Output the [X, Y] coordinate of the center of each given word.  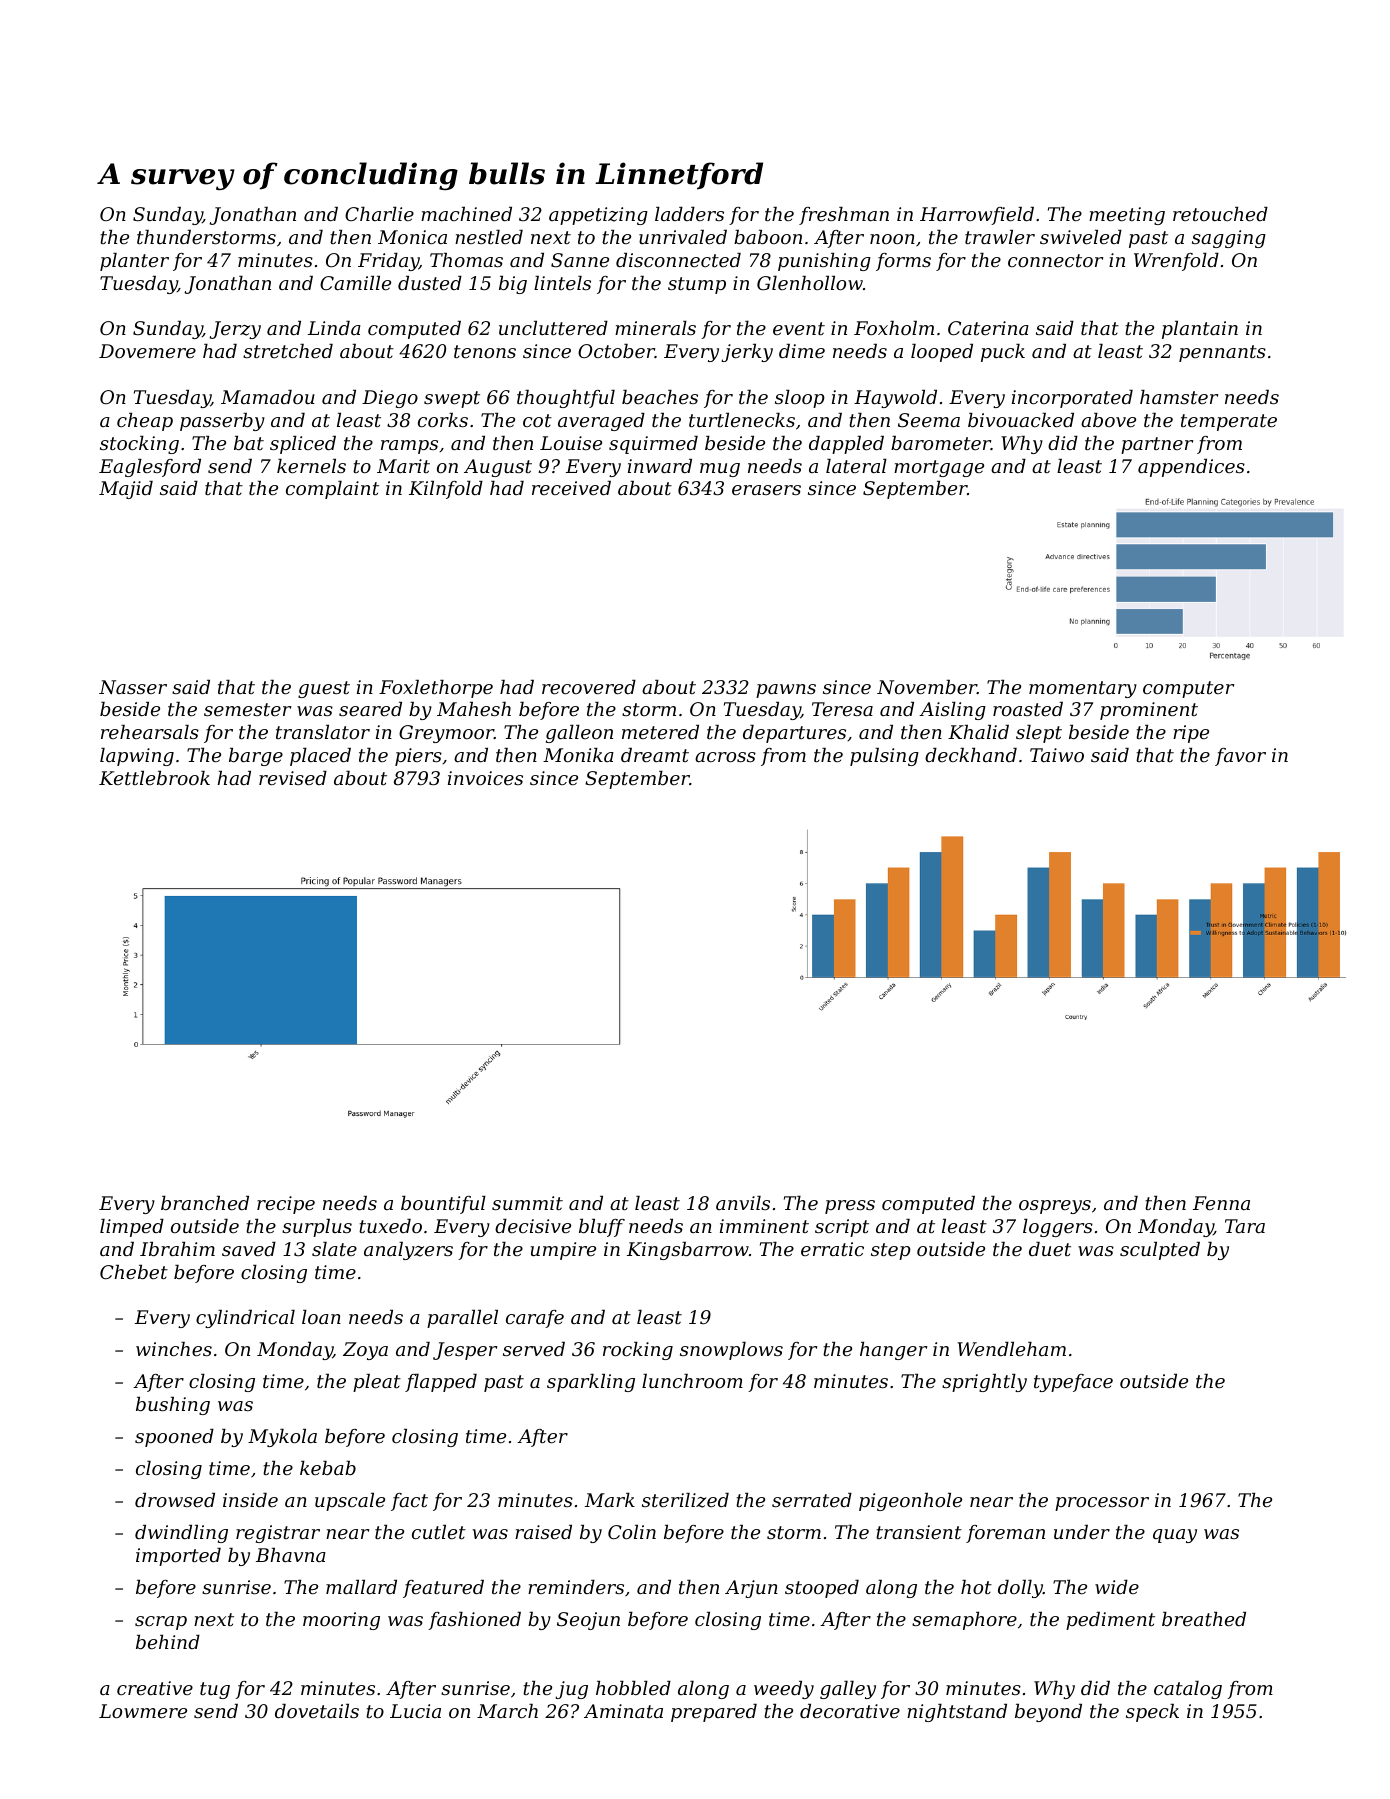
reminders [576, 1587]
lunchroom [692, 1381]
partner [1157, 445]
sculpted [1160, 1251]
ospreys [1055, 1207]
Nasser [133, 687]
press [850, 1207]
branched [205, 1203]
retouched [1220, 214]
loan [321, 1317]
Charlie [379, 214]
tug [215, 1690]
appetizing [598, 216]
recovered [589, 687]
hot [976, 1587]
